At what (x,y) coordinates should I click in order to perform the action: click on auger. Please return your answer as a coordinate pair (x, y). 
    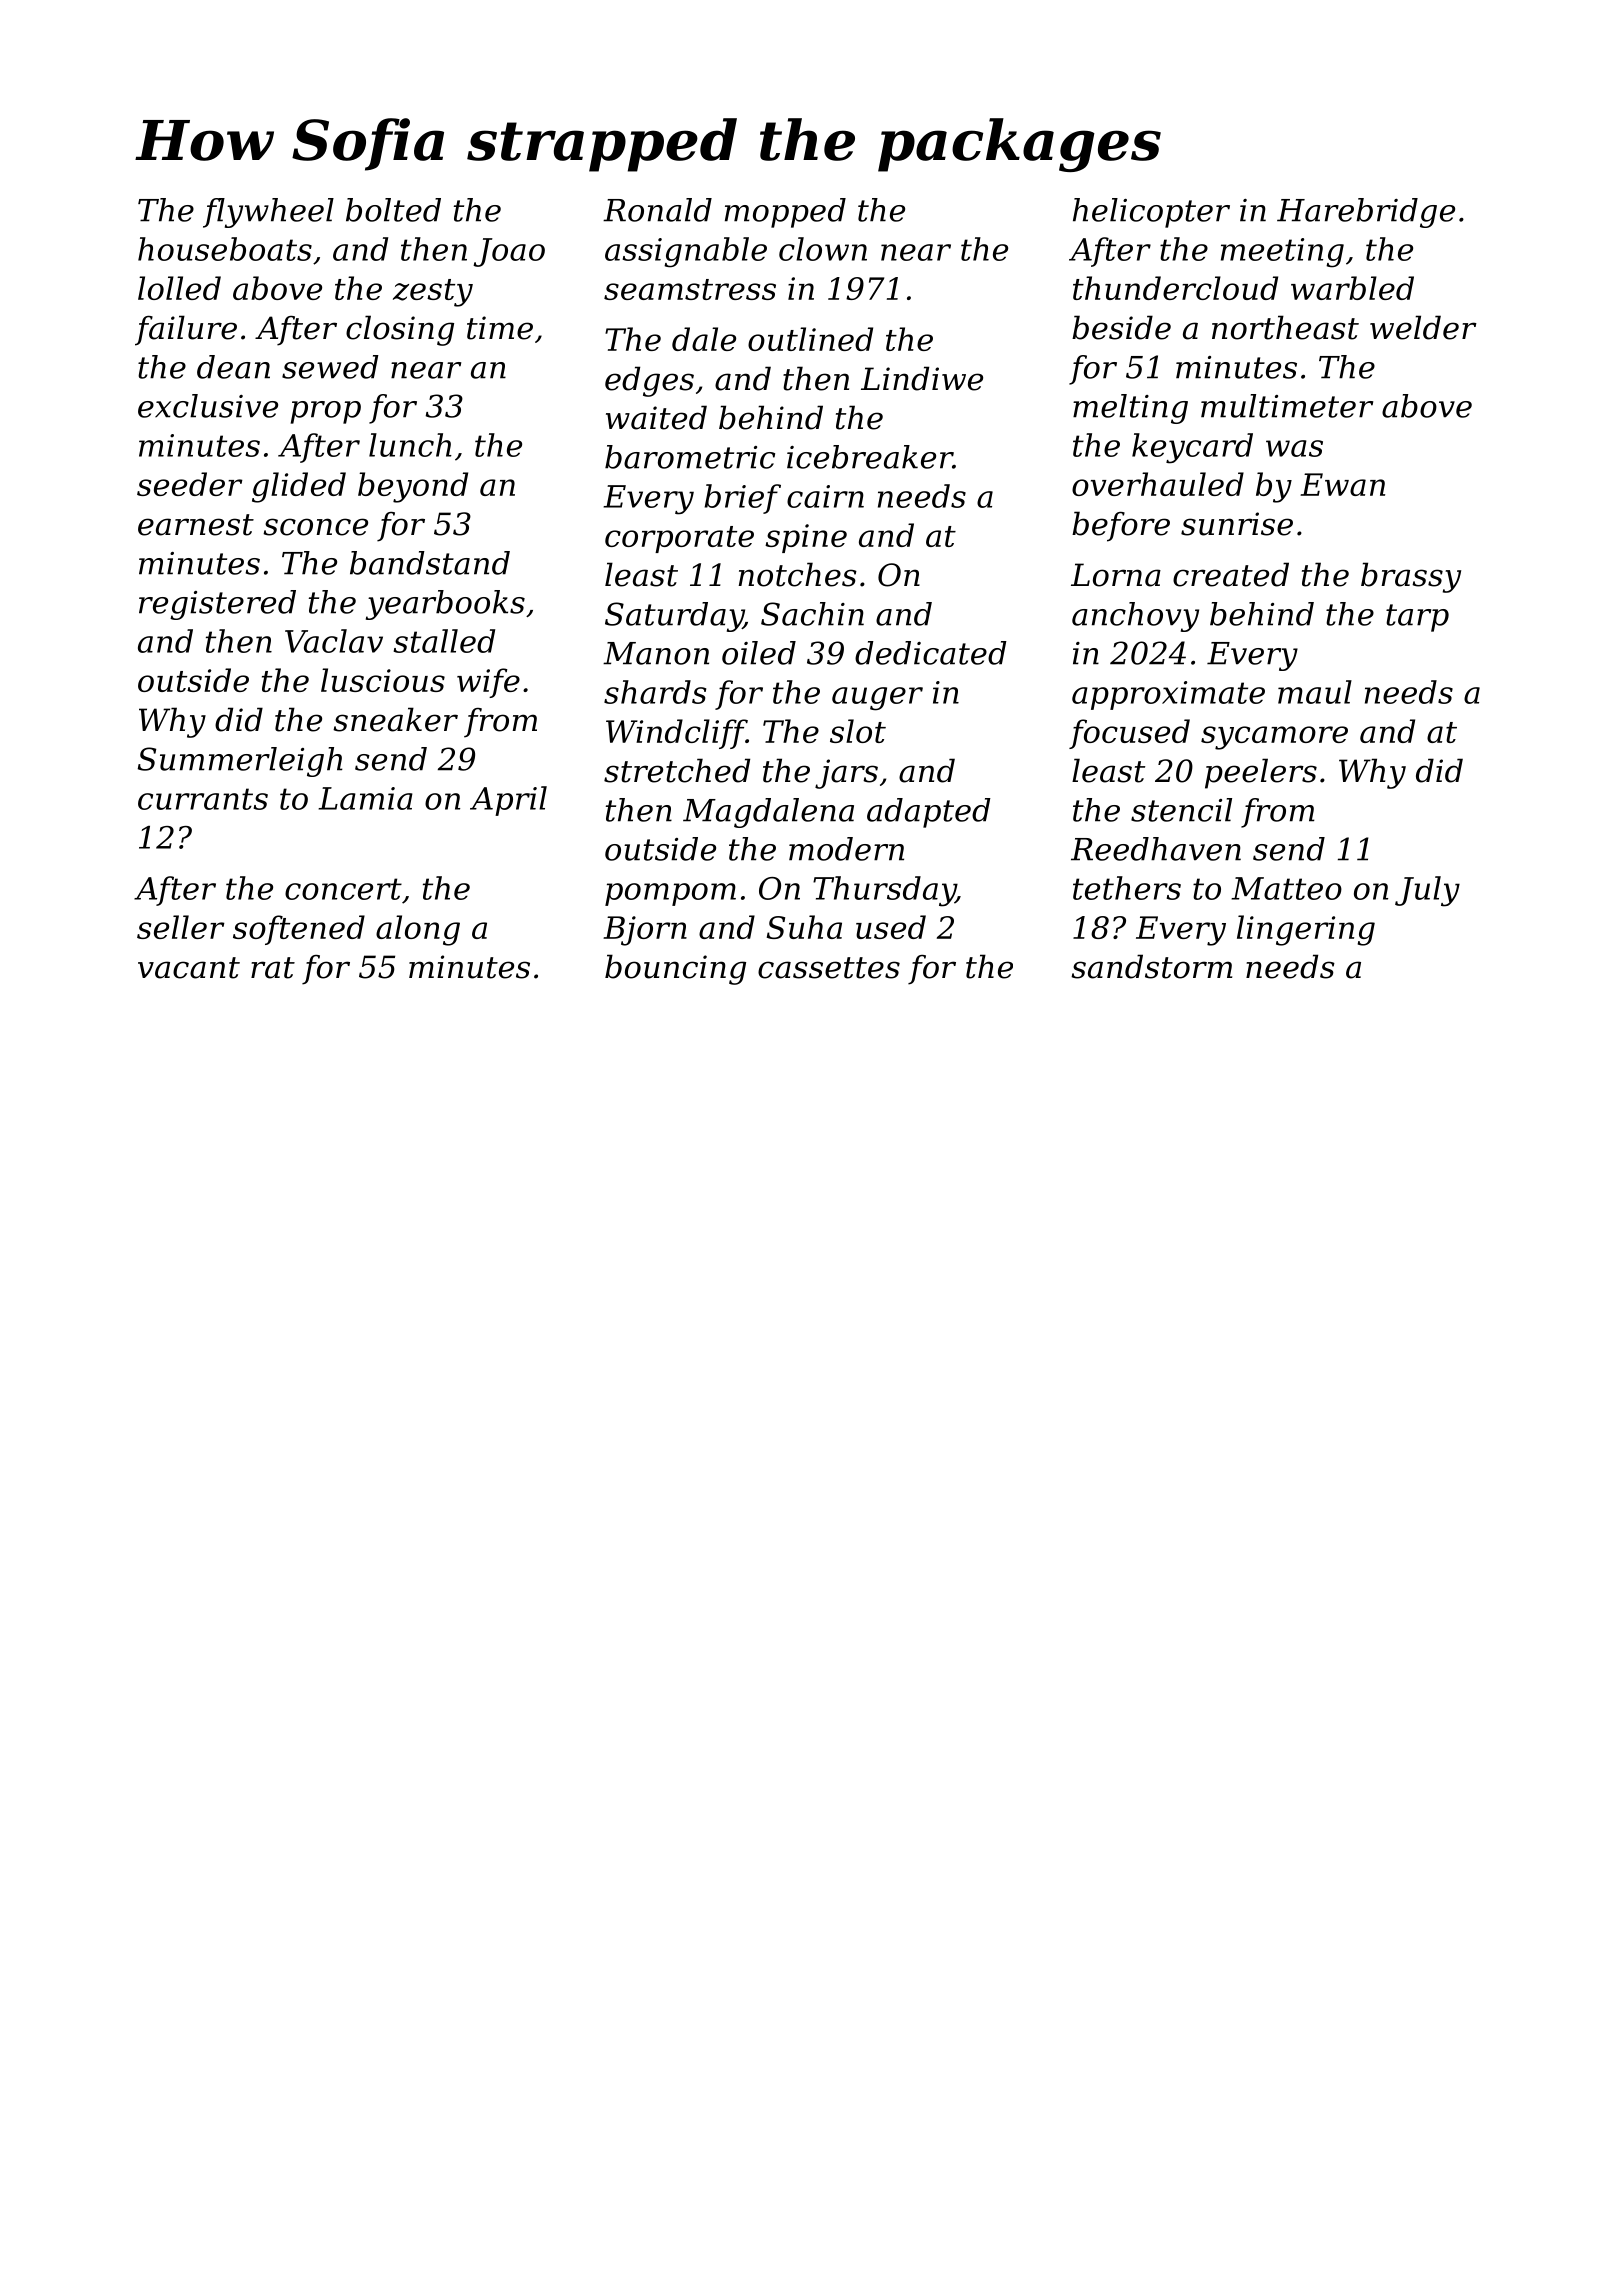
    Looking at the image, I should click on (877, 699).
